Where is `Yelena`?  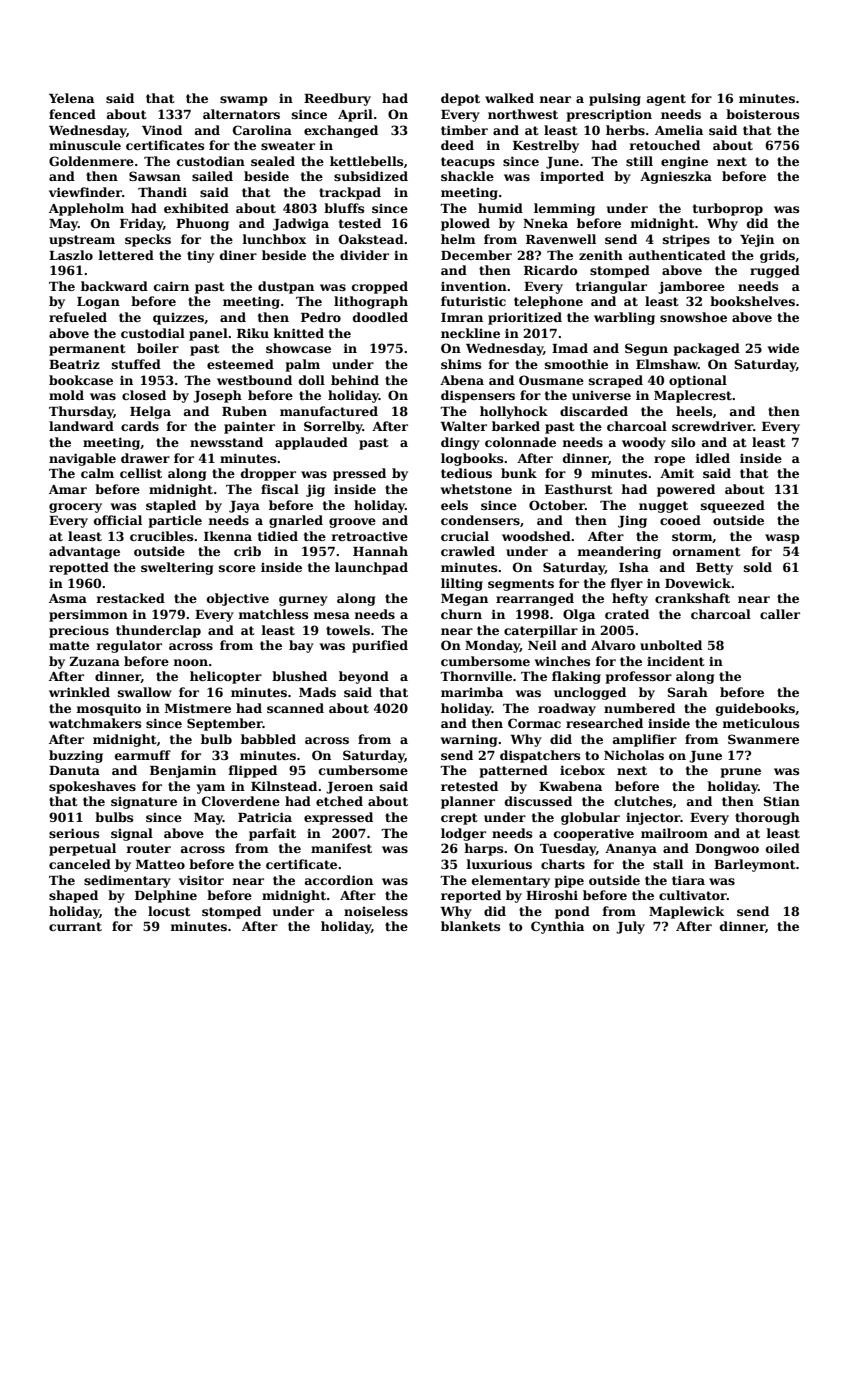 Yelena is located at coordinates (71, 98).
